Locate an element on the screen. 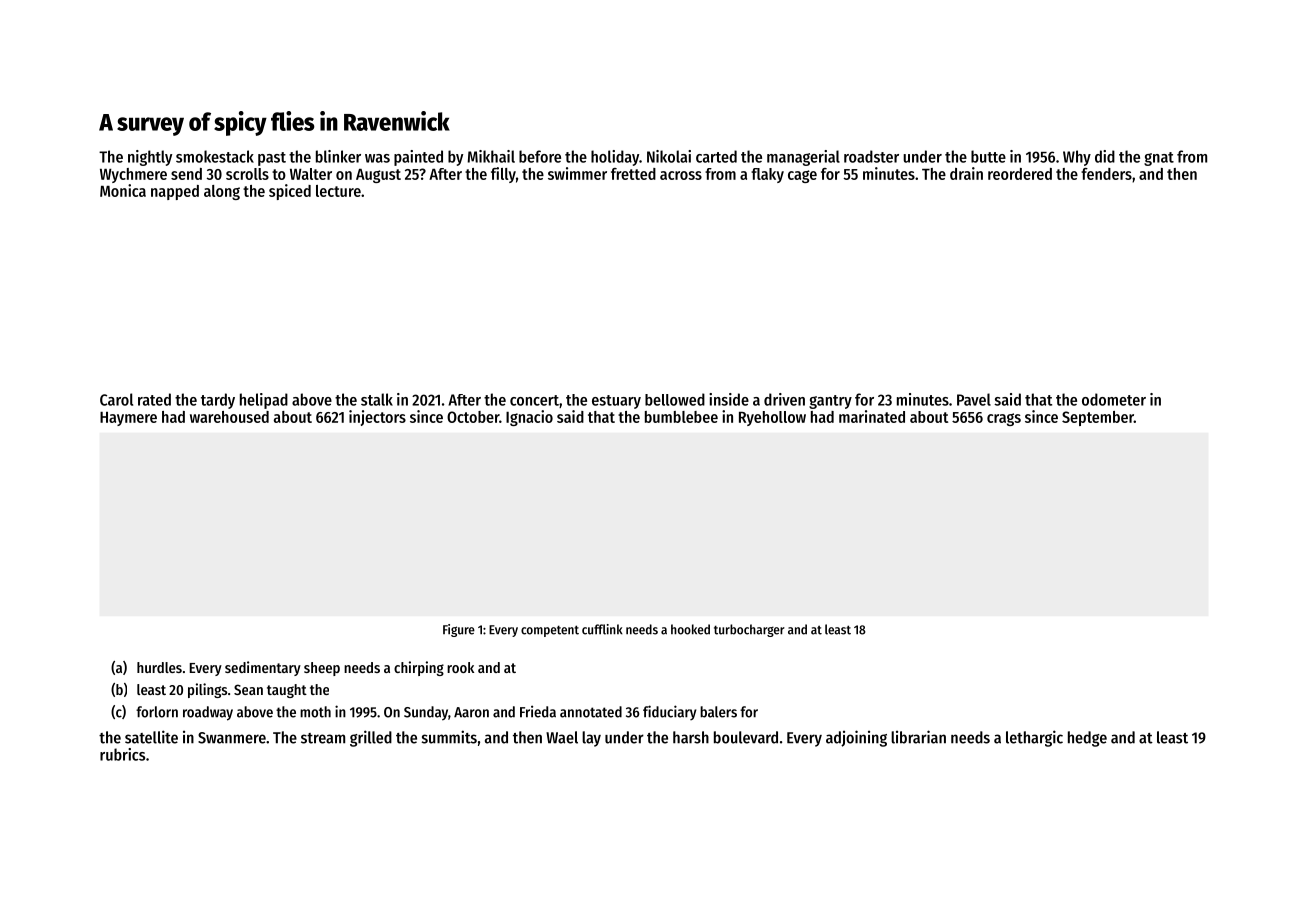  lethargic is located at coordinates (1034, 738).
